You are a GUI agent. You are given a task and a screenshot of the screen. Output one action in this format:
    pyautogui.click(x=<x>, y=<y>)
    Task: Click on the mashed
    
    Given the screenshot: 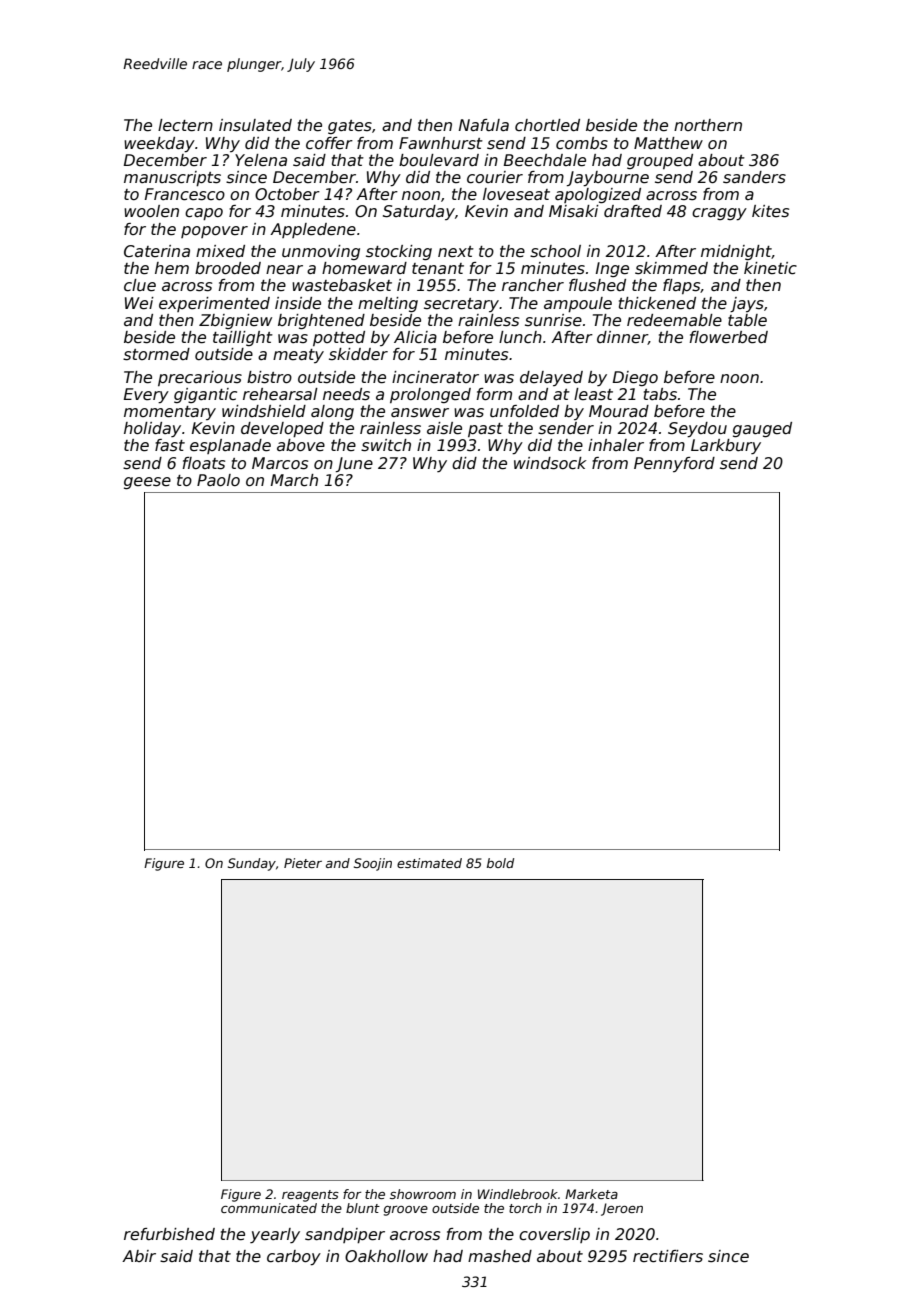 What is the action you would take?
    pyautogui.click(x=500, y=1256)
